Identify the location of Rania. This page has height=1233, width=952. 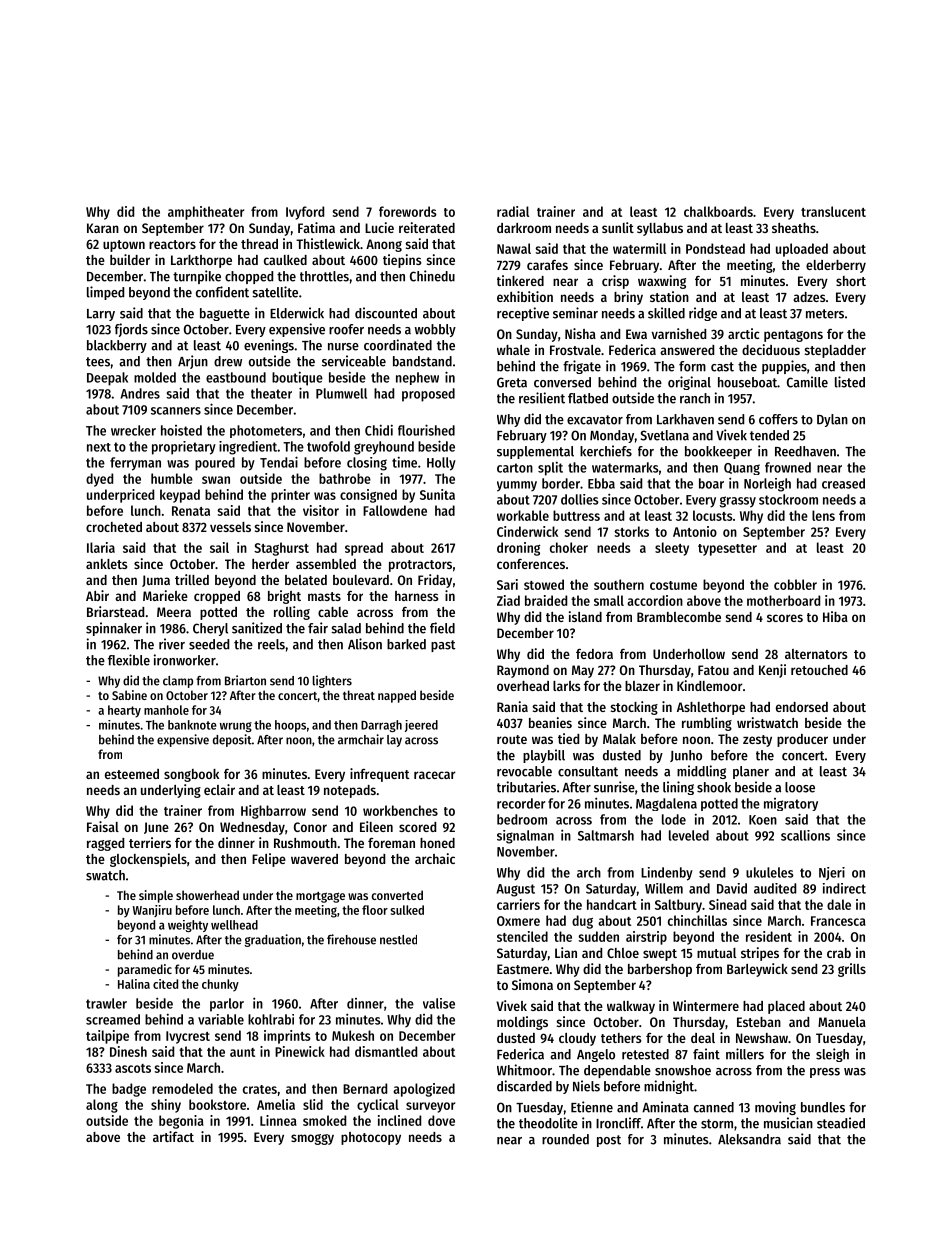
(512, 706).
